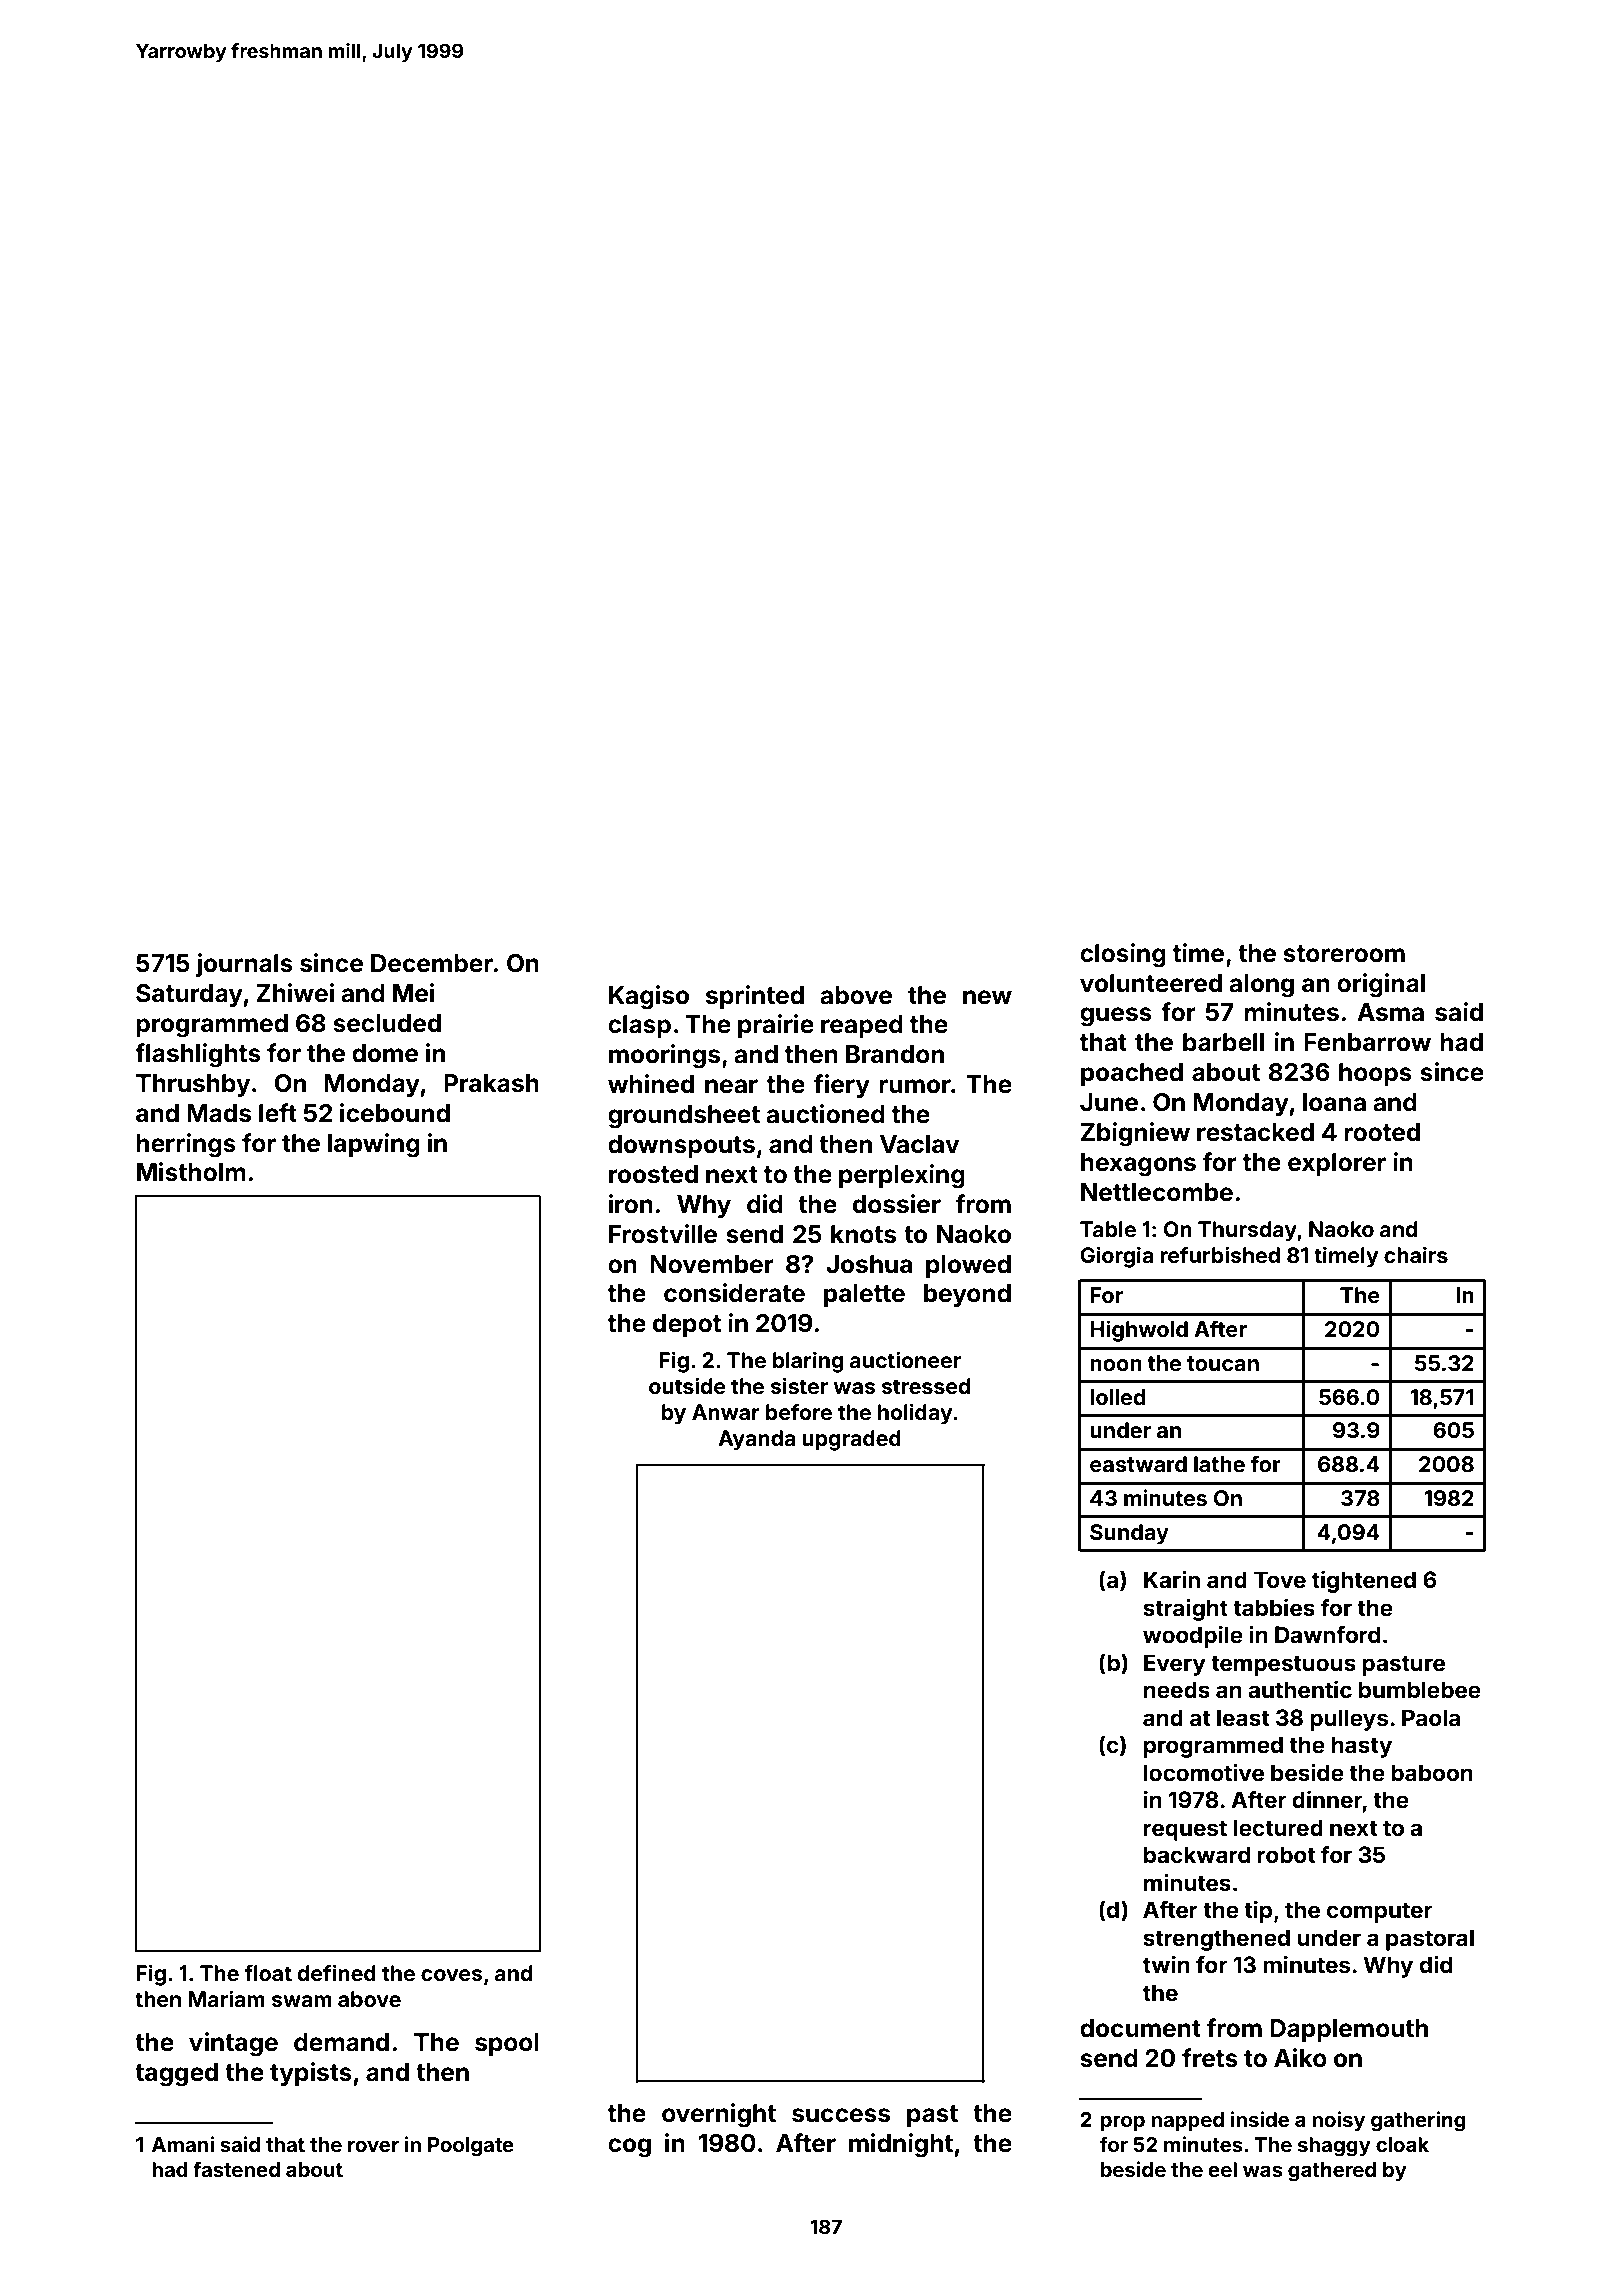  I want to click on Kagiso, so click(649, 997).
